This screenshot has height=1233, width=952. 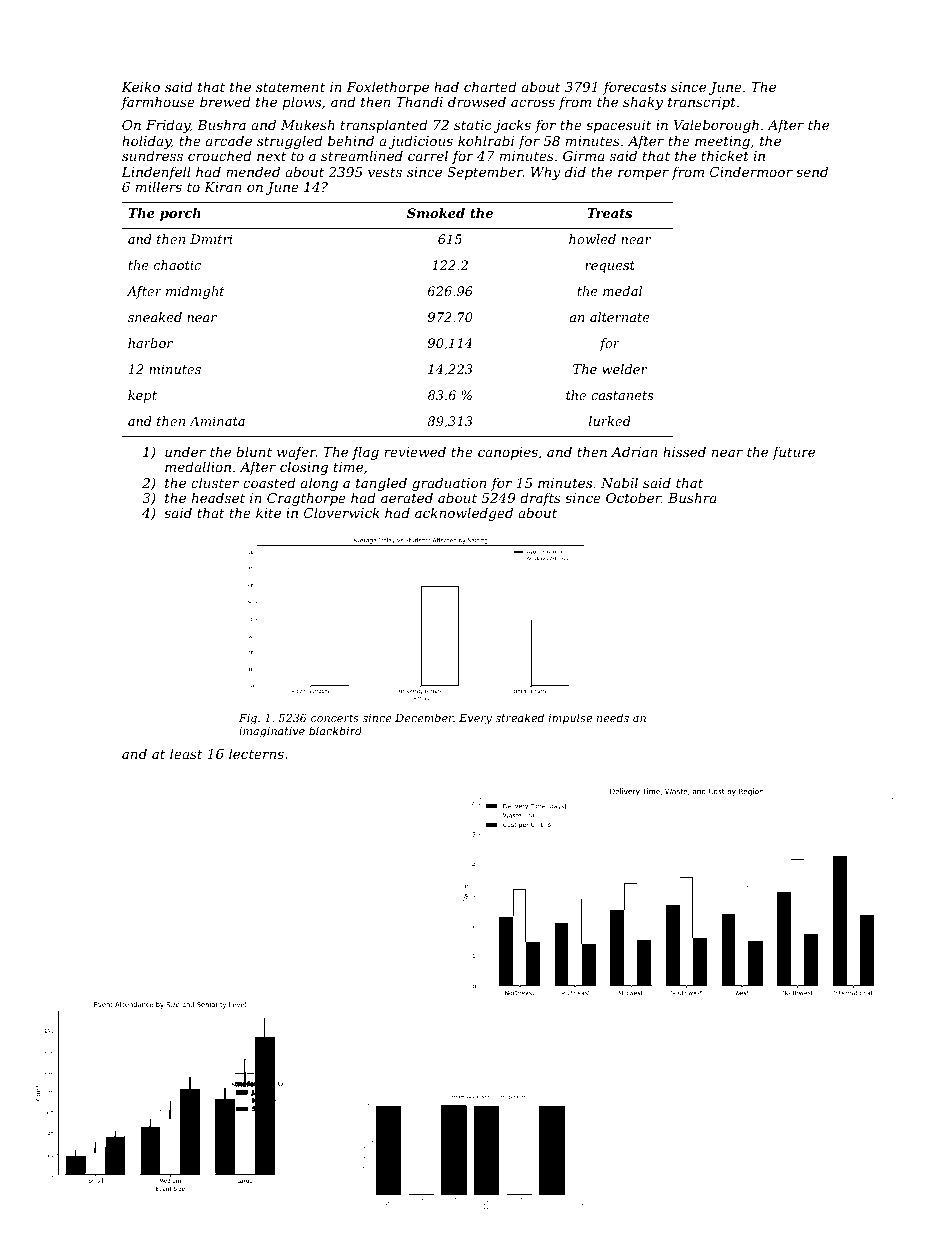 What do you see at coordinates (415, 451) in the screenshot?
I see `reviewed` at bounding box center [415, 451].
